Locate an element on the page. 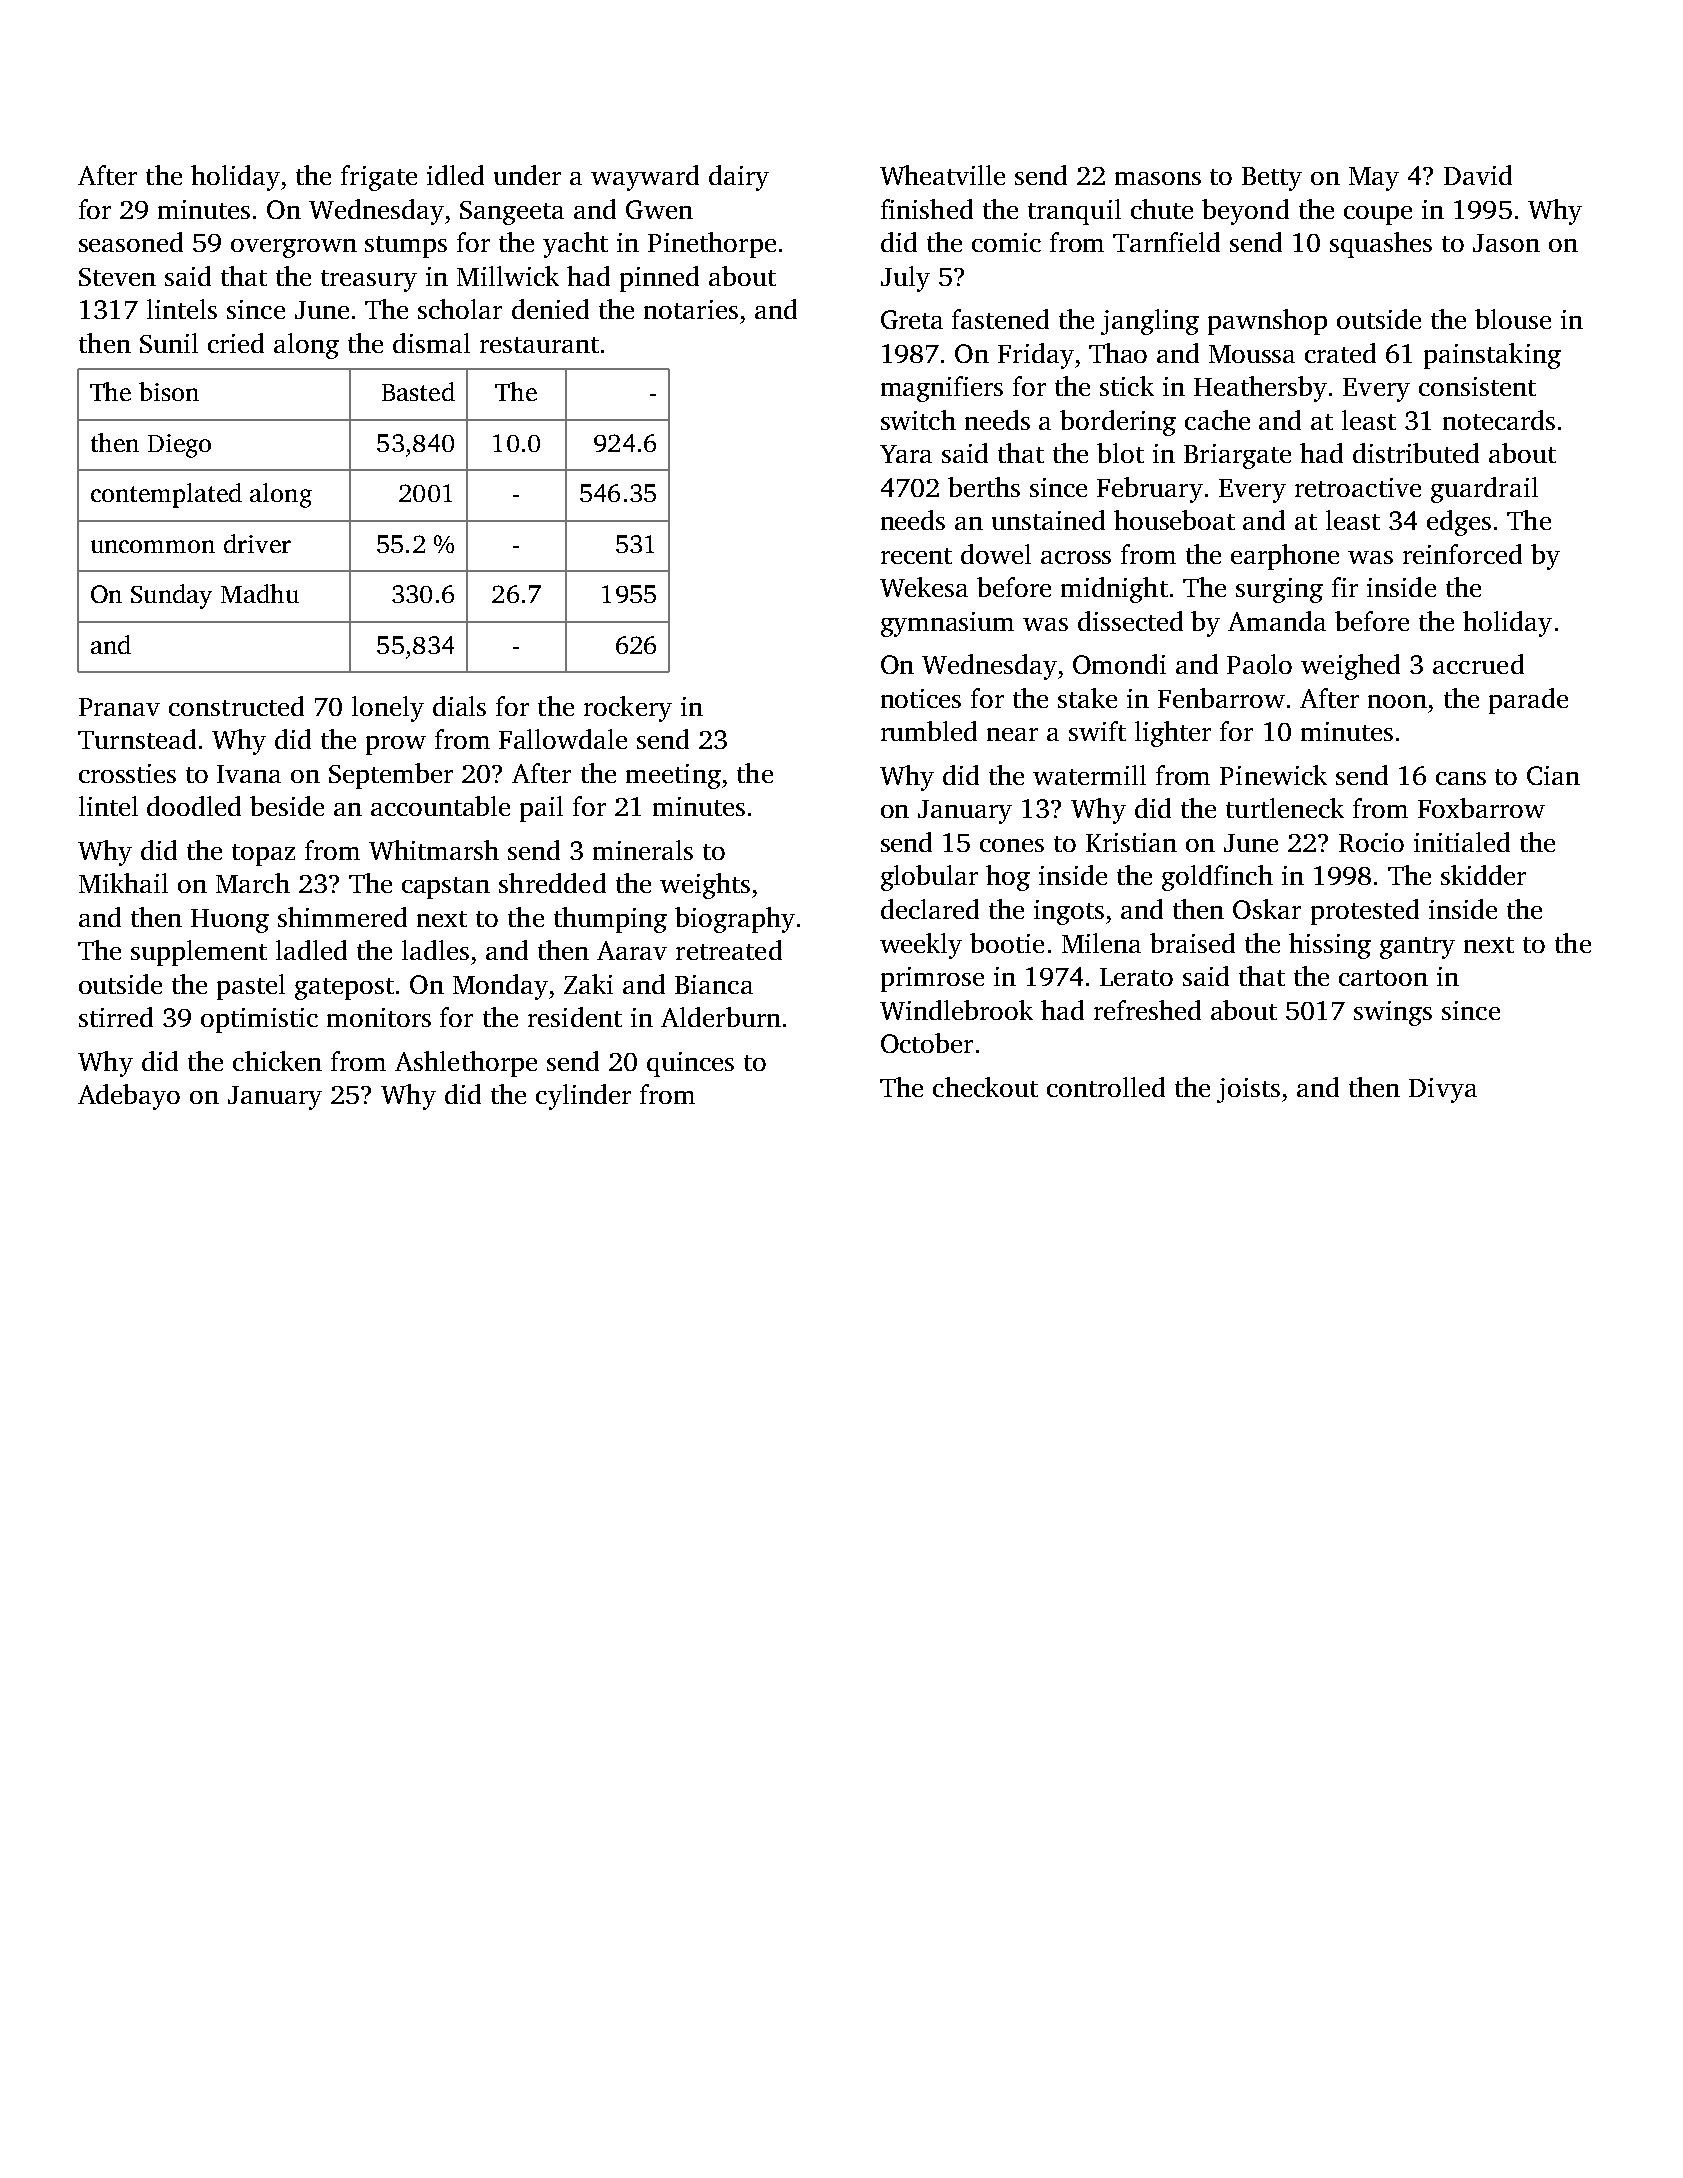 The width and height of the page is (1683, 2178). Wekesa is located at coordinates (924, 587).
